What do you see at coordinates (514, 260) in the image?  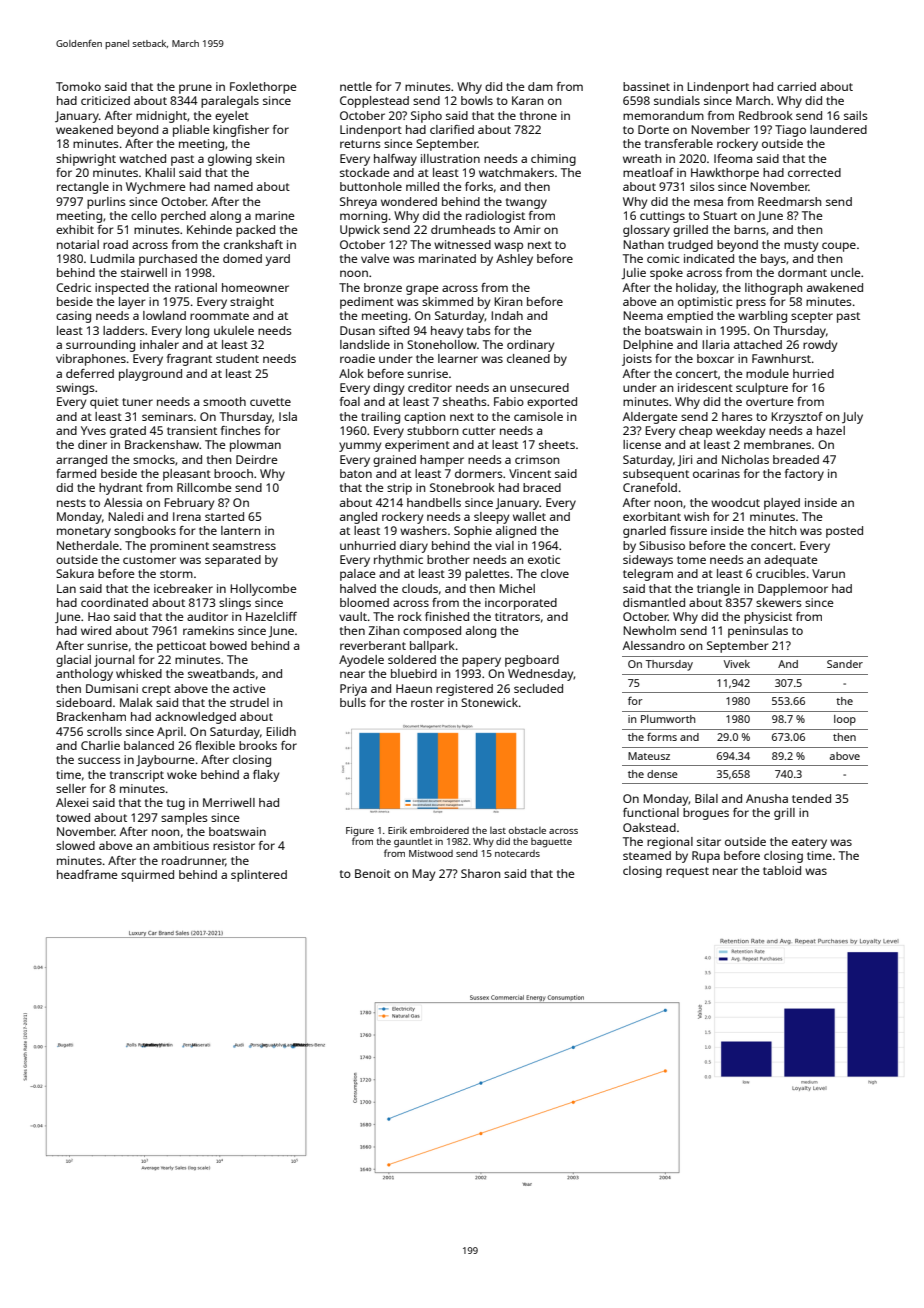 I see `Ashley` at bounding box center [514, 260].
